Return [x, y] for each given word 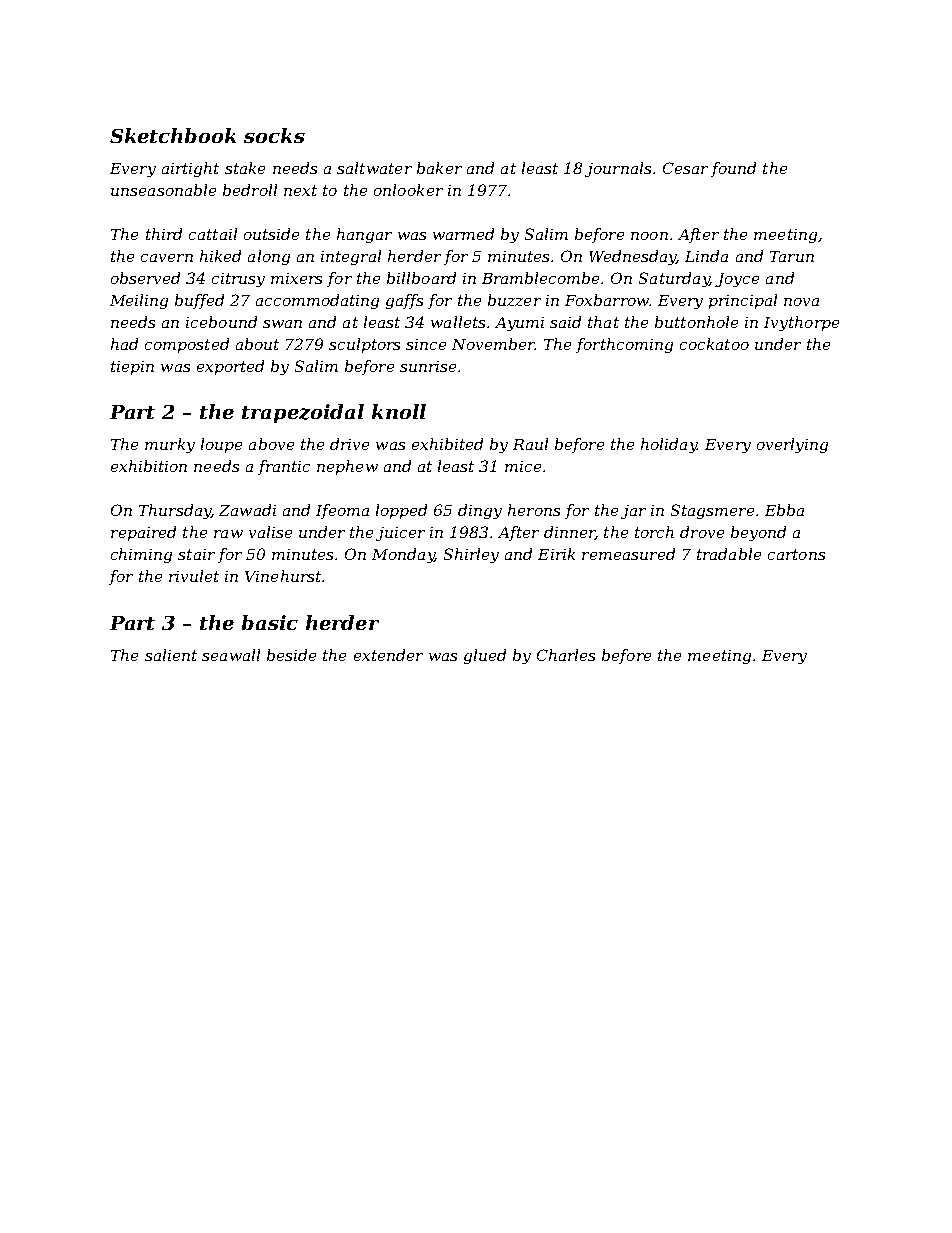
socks [274, 135]
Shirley [471, 555]
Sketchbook [173, 135]
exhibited [447, 444]
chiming [141, 555]
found [733, 169]
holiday [669, 445]
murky [170, 445]
